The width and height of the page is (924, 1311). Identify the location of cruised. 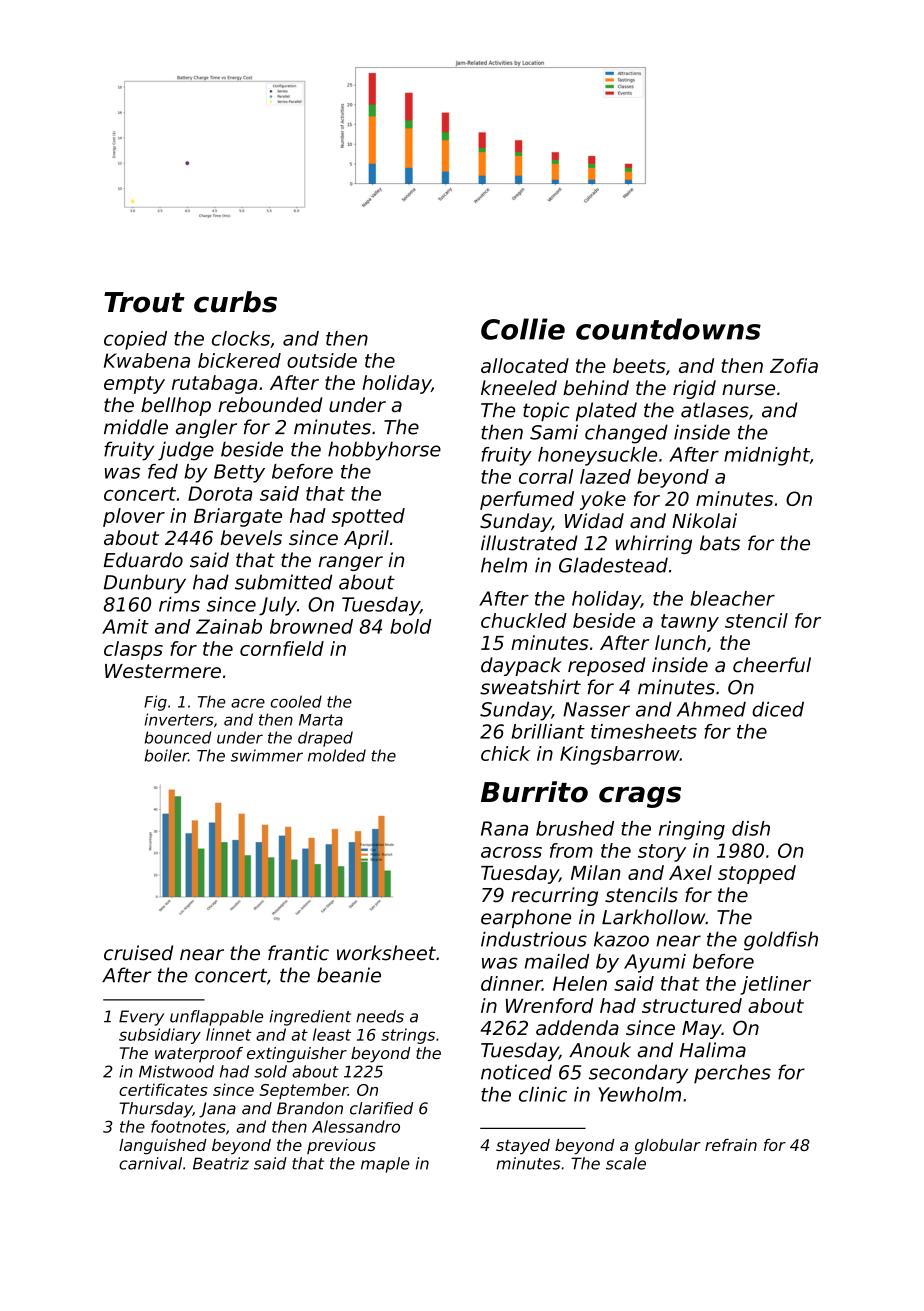
(138, 953).
